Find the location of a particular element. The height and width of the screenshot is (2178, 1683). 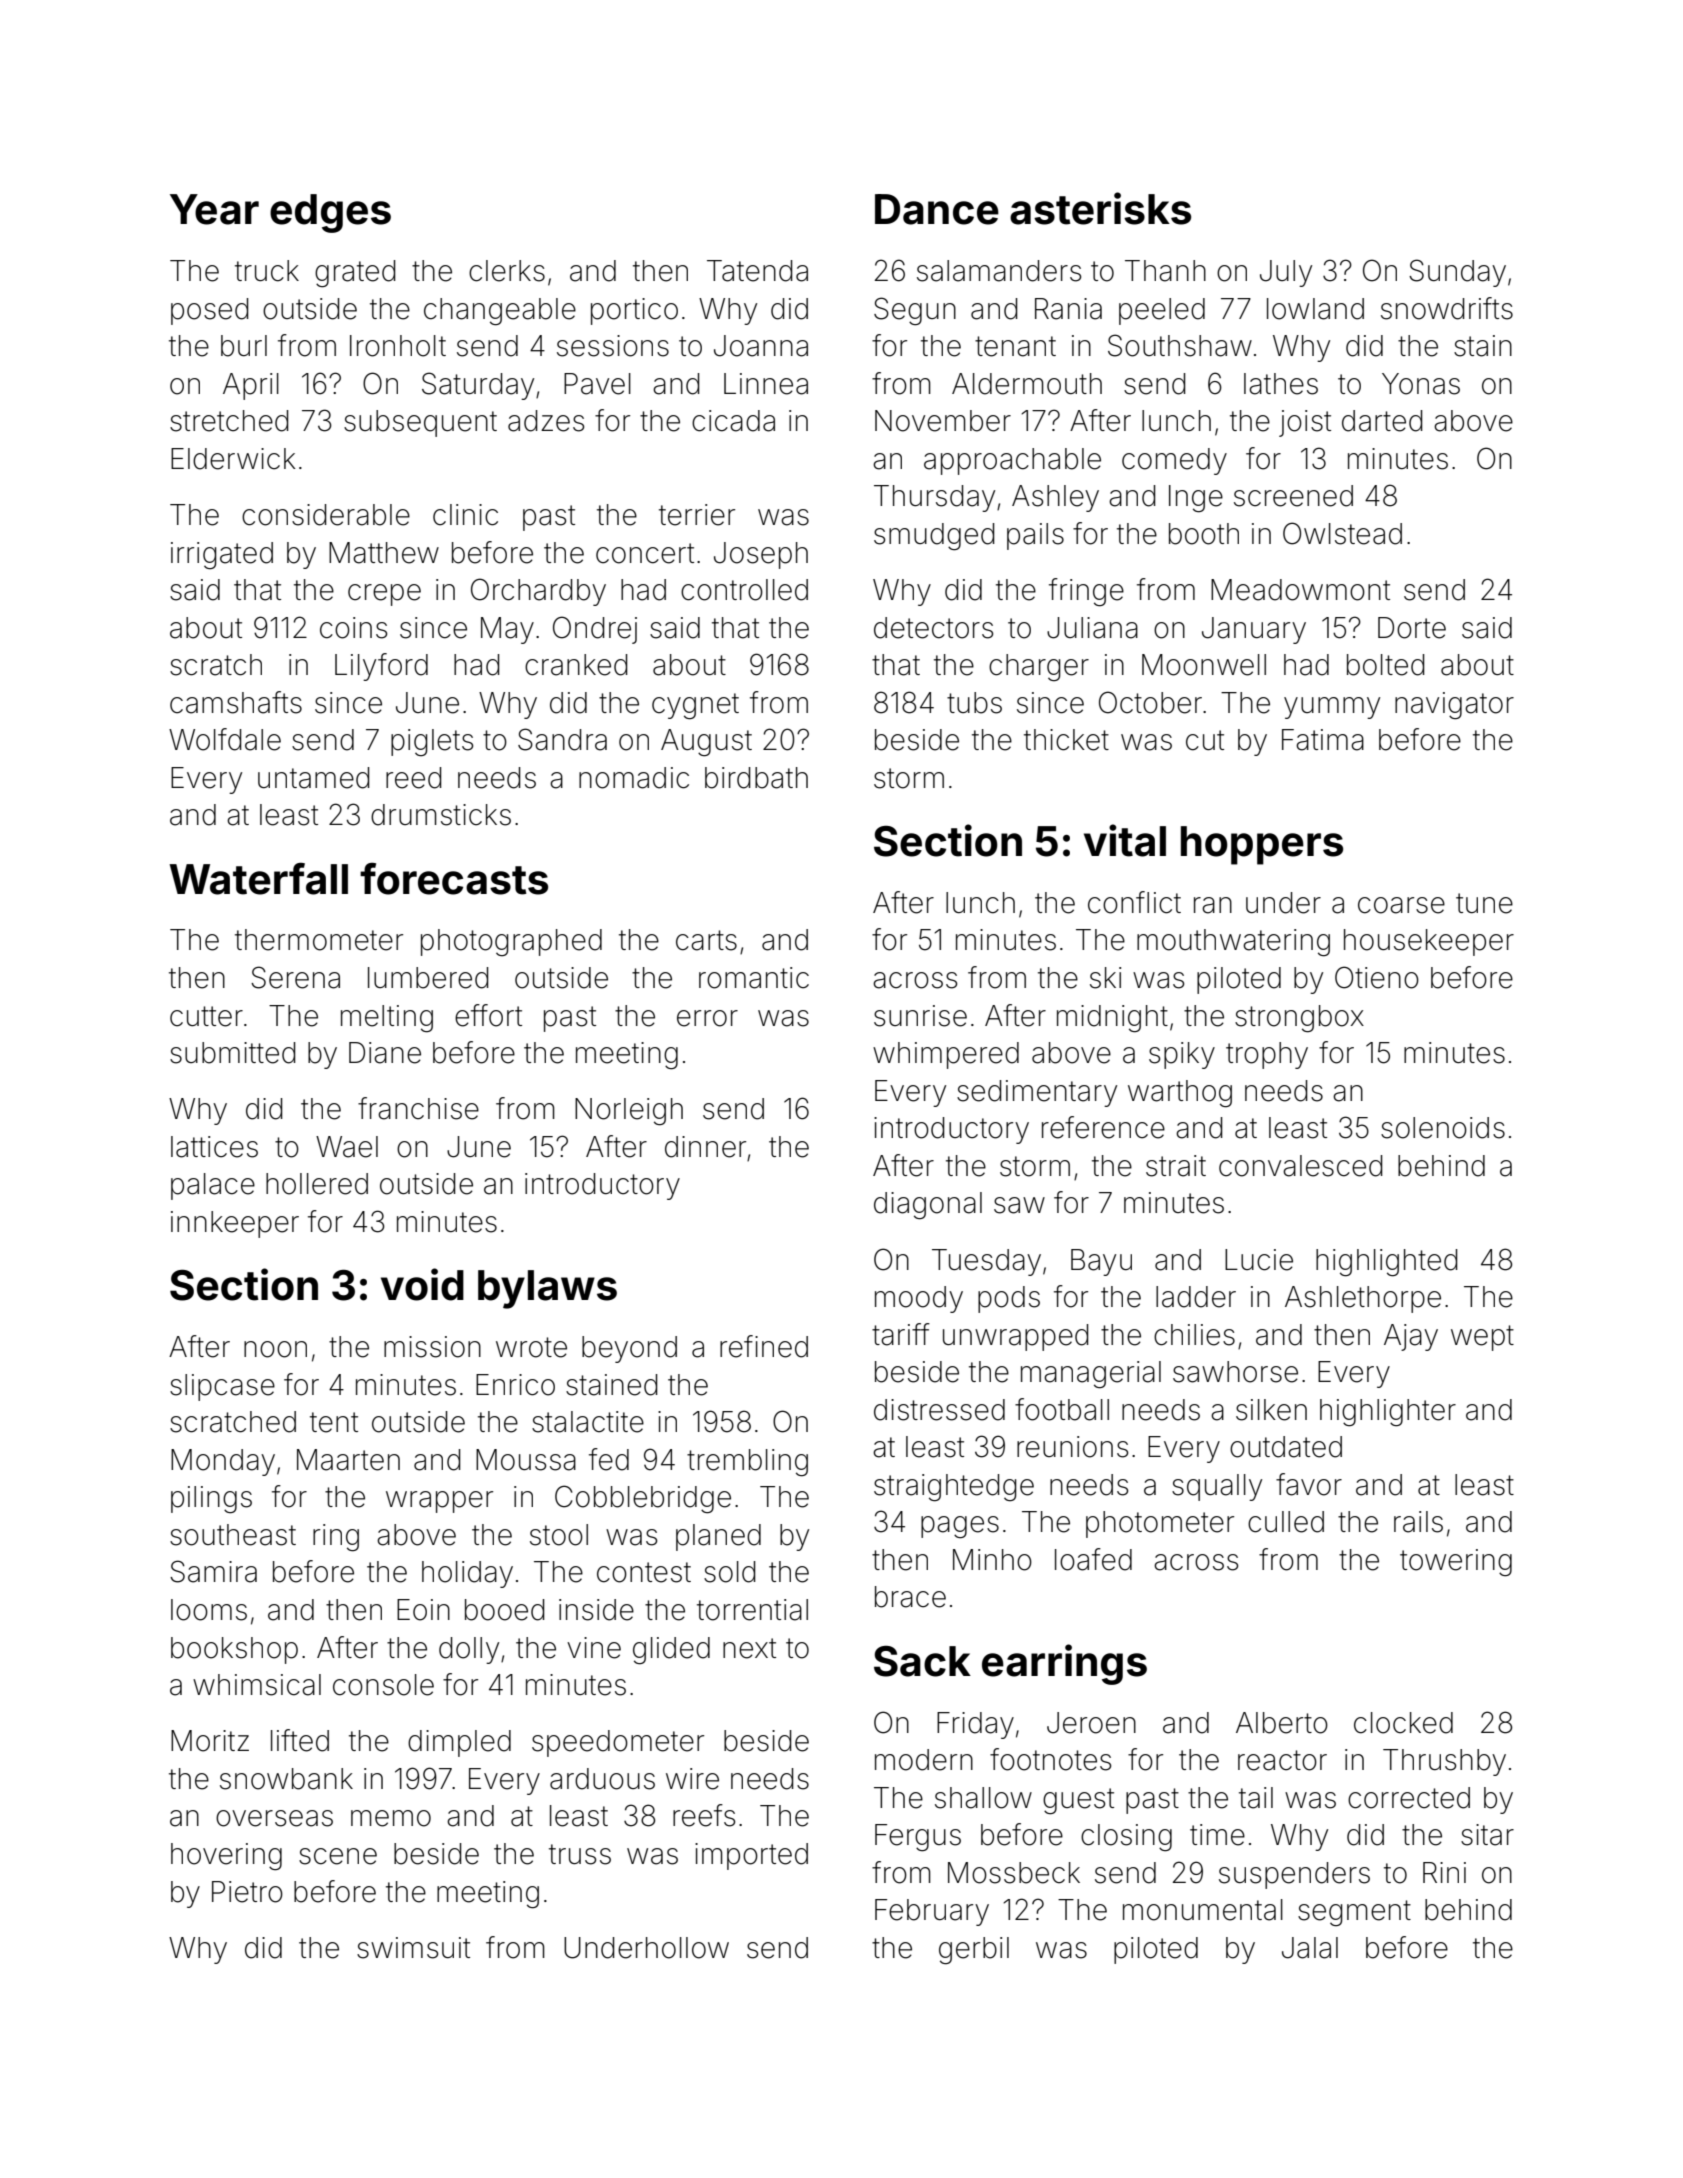

Dance is located at coordinates (937, 209).
